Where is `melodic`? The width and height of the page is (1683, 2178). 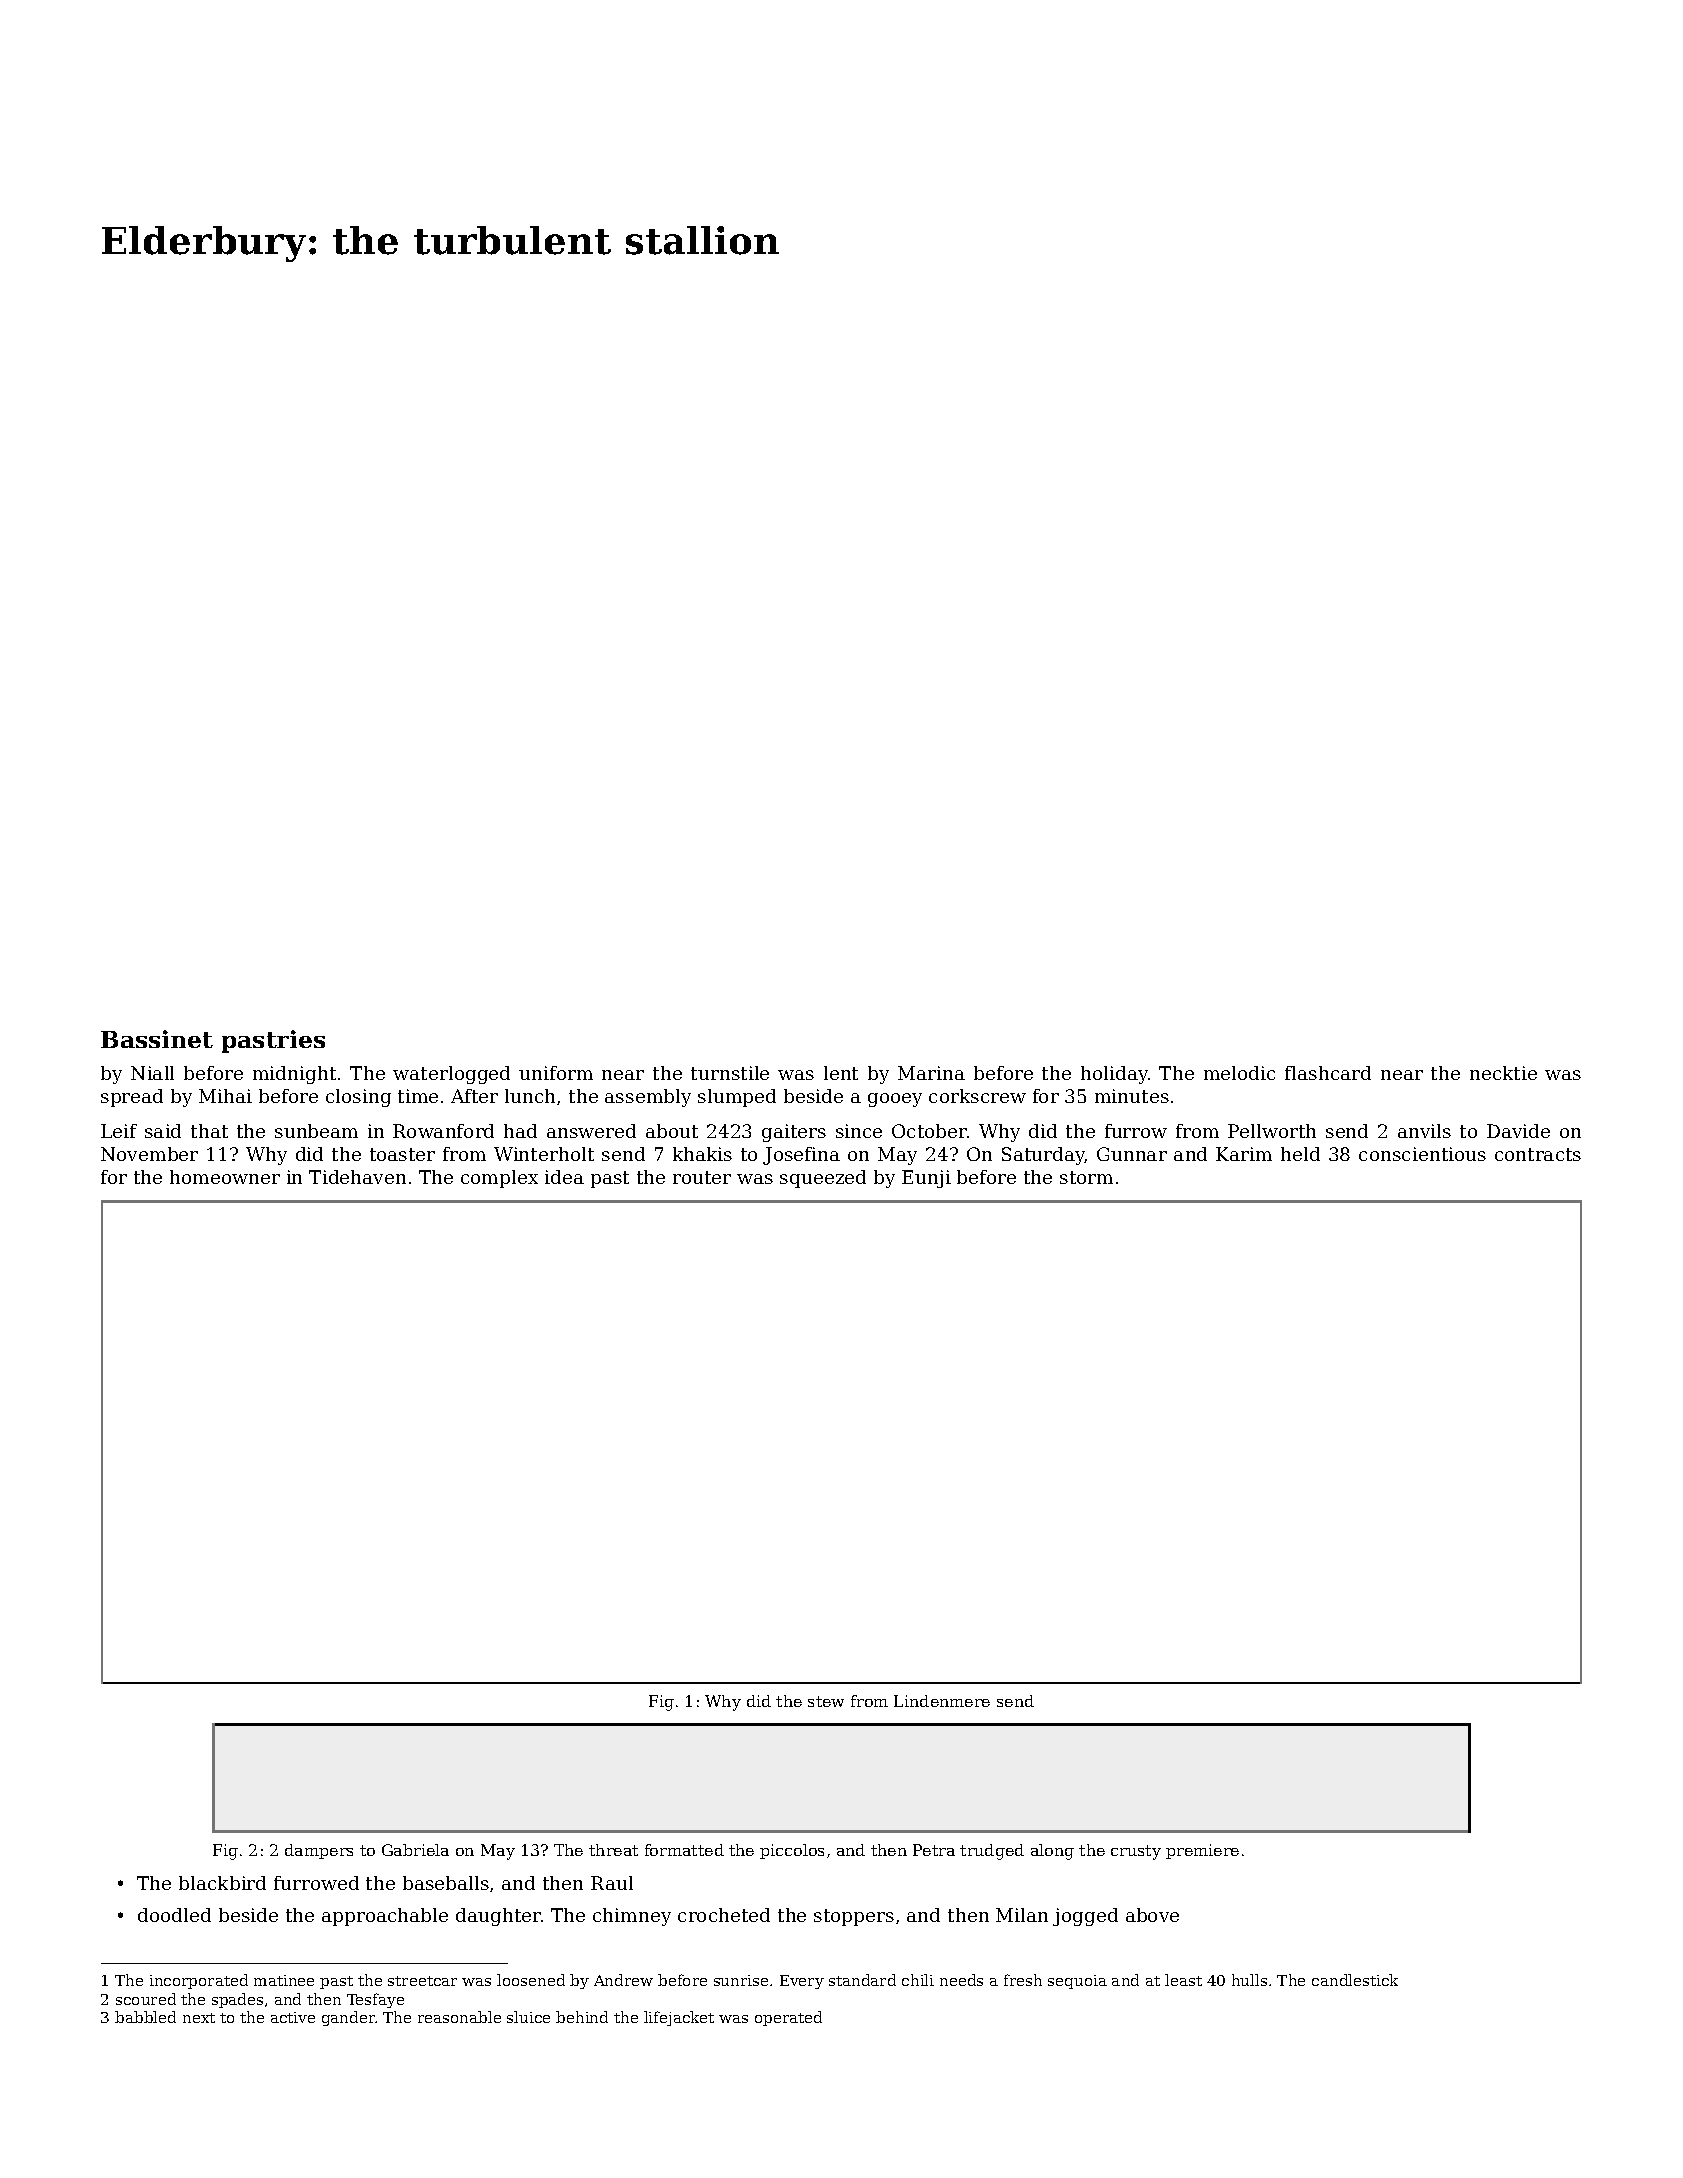 melodic is located at coordinates (1239, 1073).
